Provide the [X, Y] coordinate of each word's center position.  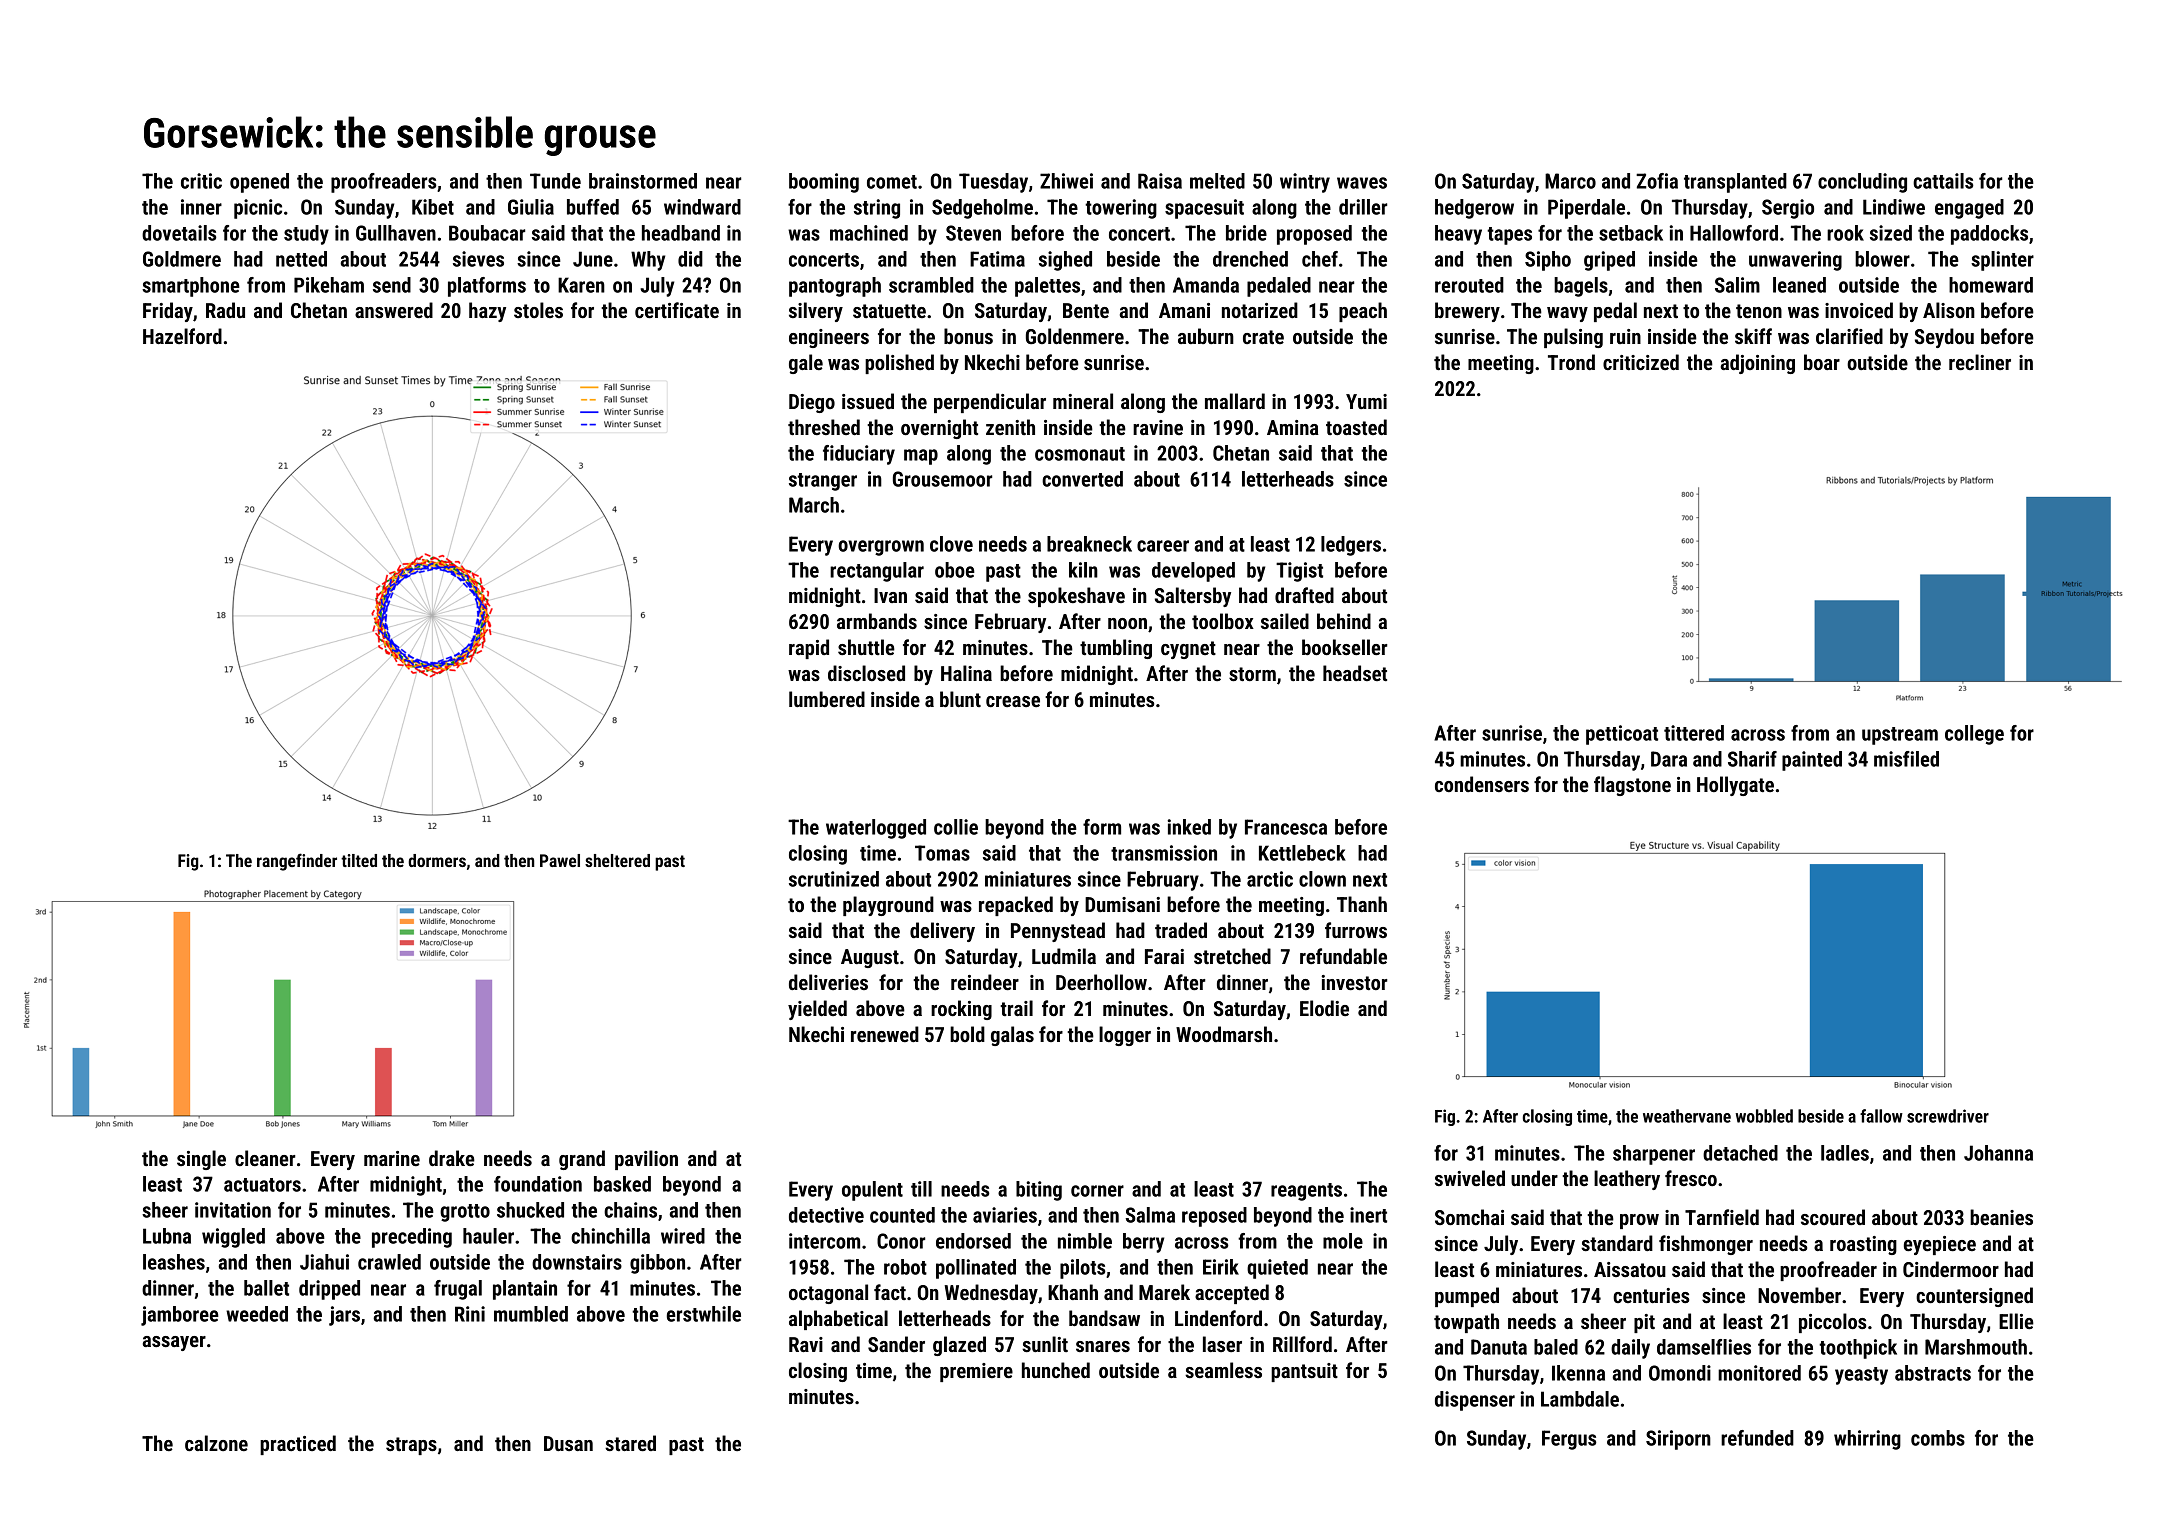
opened [259, 183]
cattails [1943, 181]
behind [1344, 621]
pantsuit [1304, 1372]
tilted [359, 860]
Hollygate [1735, 786]
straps [411, 1446]
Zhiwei [1066, 181]
